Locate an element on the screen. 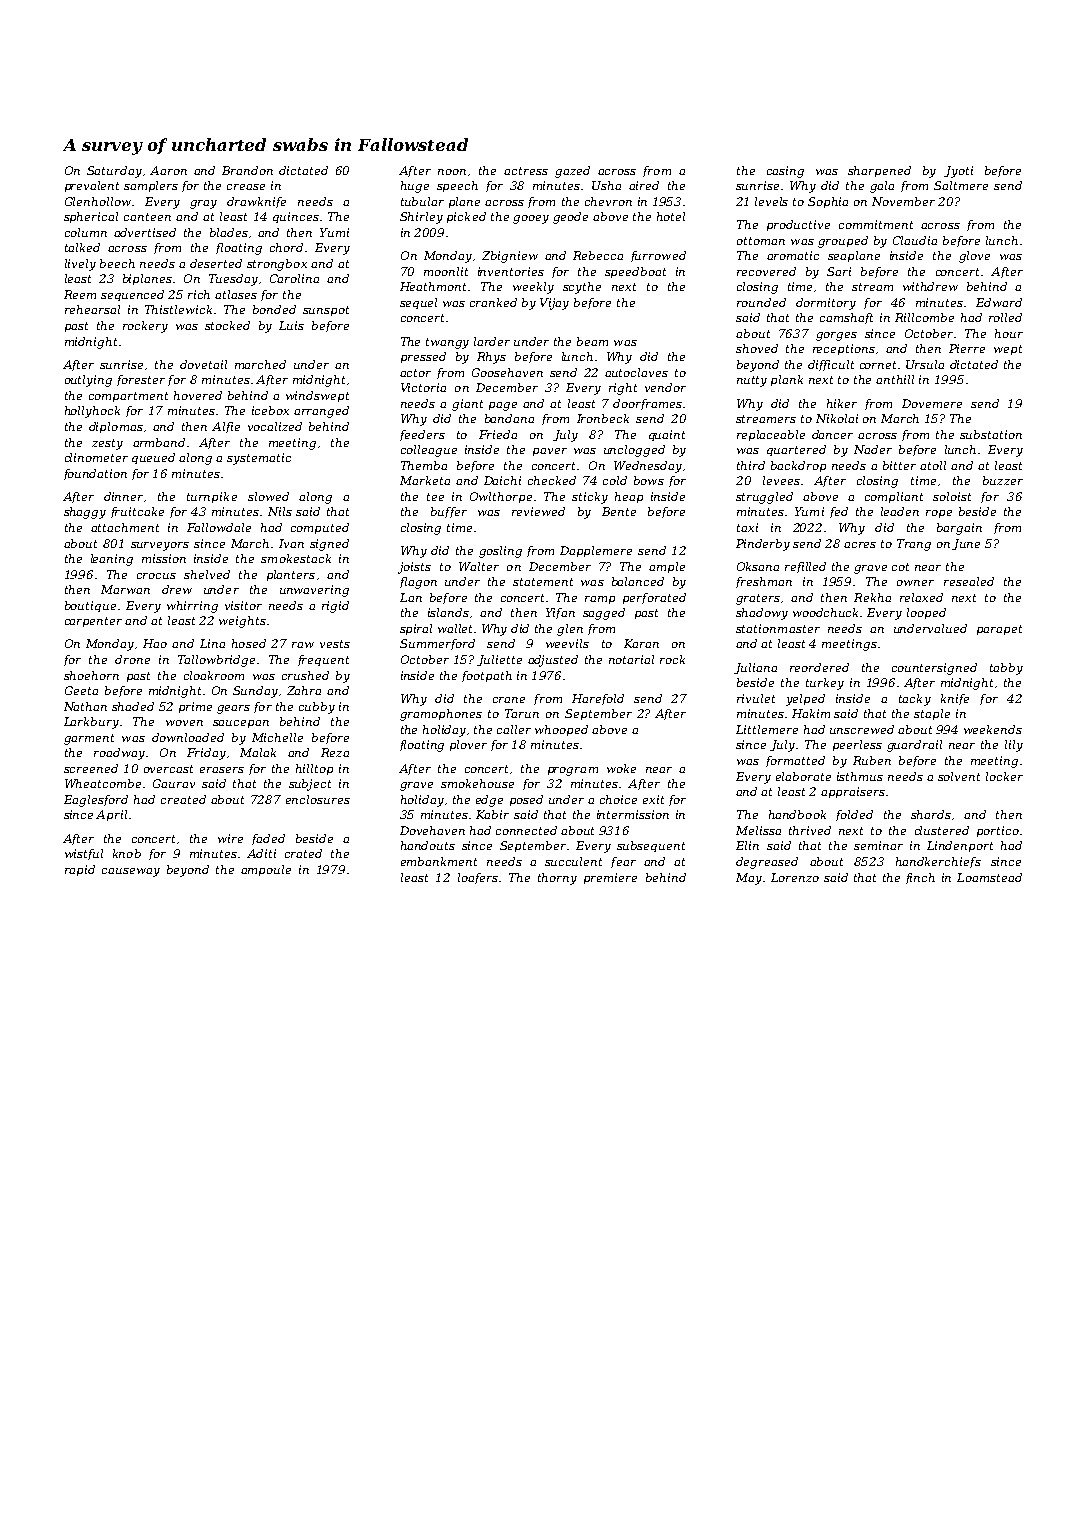 The image size is (1086, 1536). Brandon is located at coordinates (247, 170).
